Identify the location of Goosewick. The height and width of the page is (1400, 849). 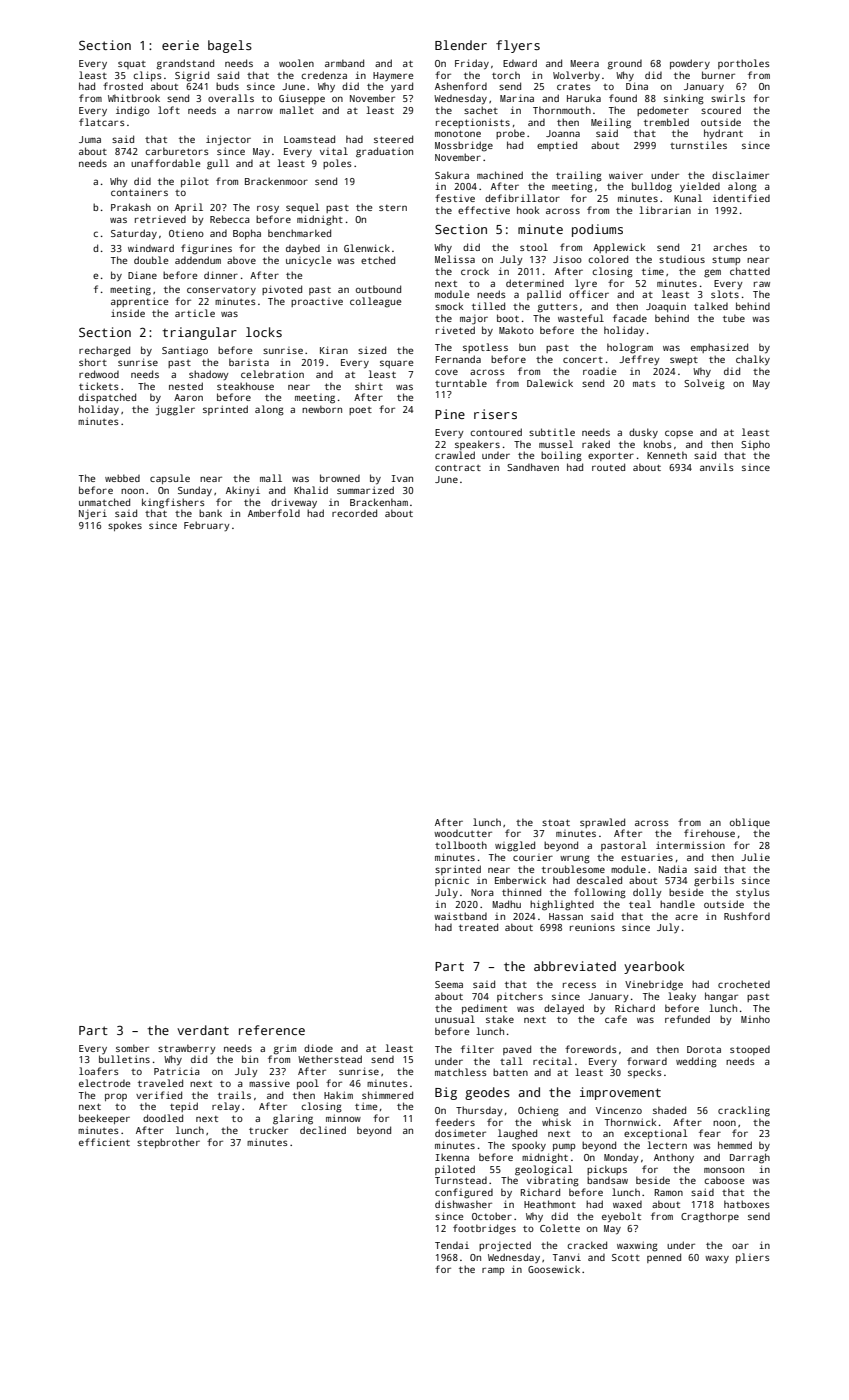
(554, 1269).
